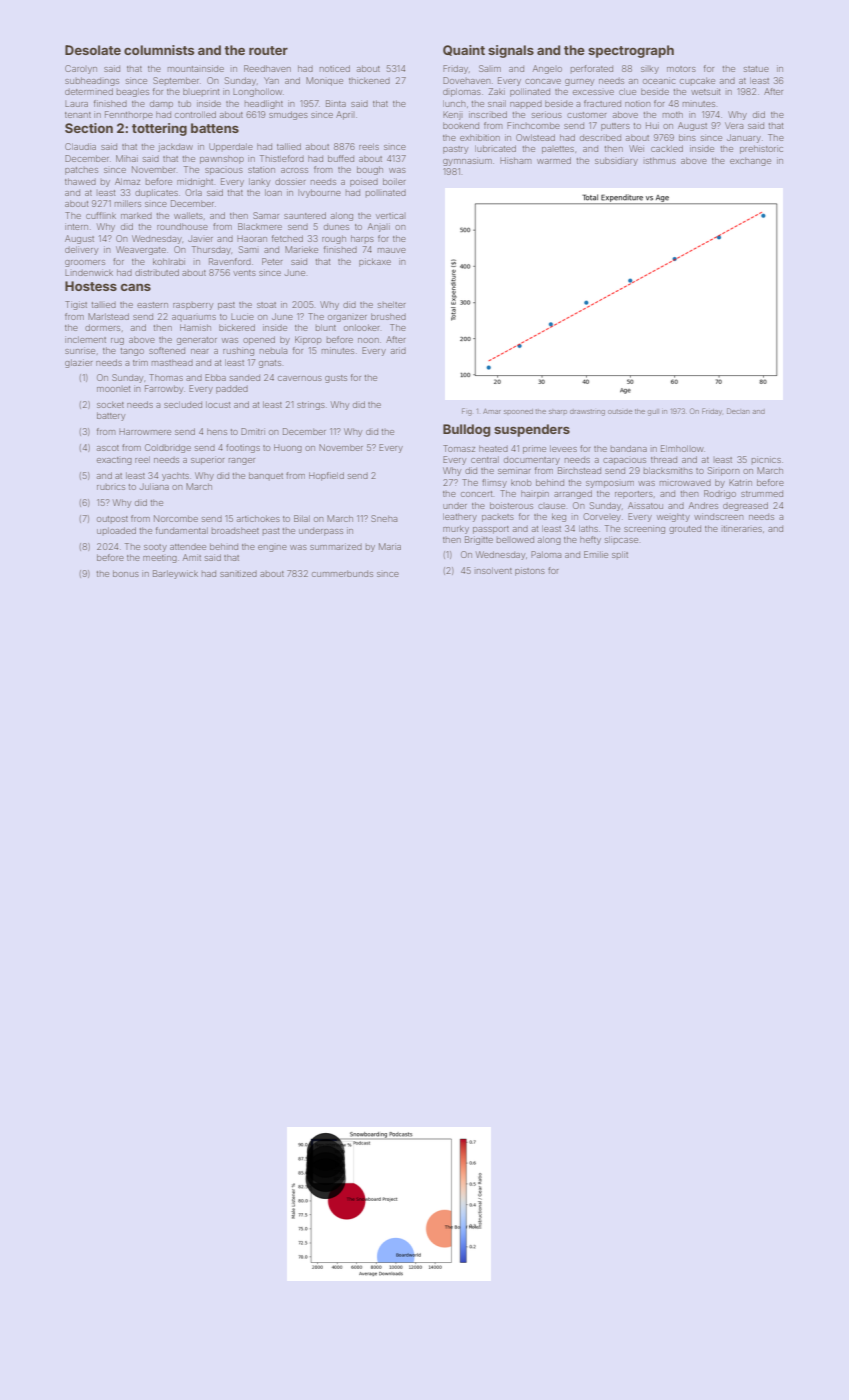  I want to click on arid, so click(398, 350).
